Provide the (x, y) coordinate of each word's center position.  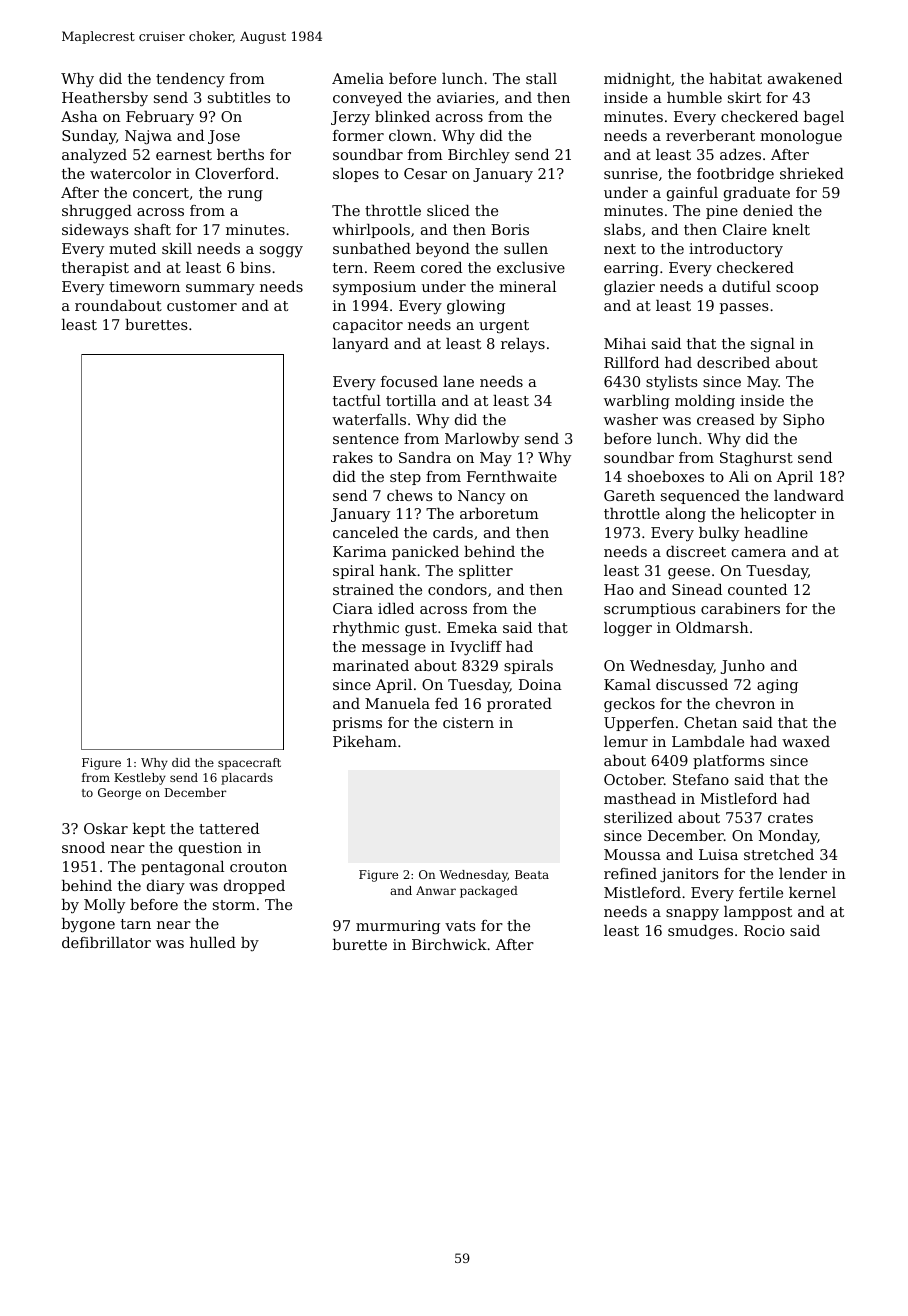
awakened (805, 78)
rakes (353, 457)
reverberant (710, 135)
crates (790, 818)
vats (460, 926)
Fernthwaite (512, 476)
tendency (190, 80)
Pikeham (365, 741)
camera (759, 553)
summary (220, 289)
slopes (356, 175)
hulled (213, 942)
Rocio (764, 930)
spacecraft (249, 764)
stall (541, 78)
